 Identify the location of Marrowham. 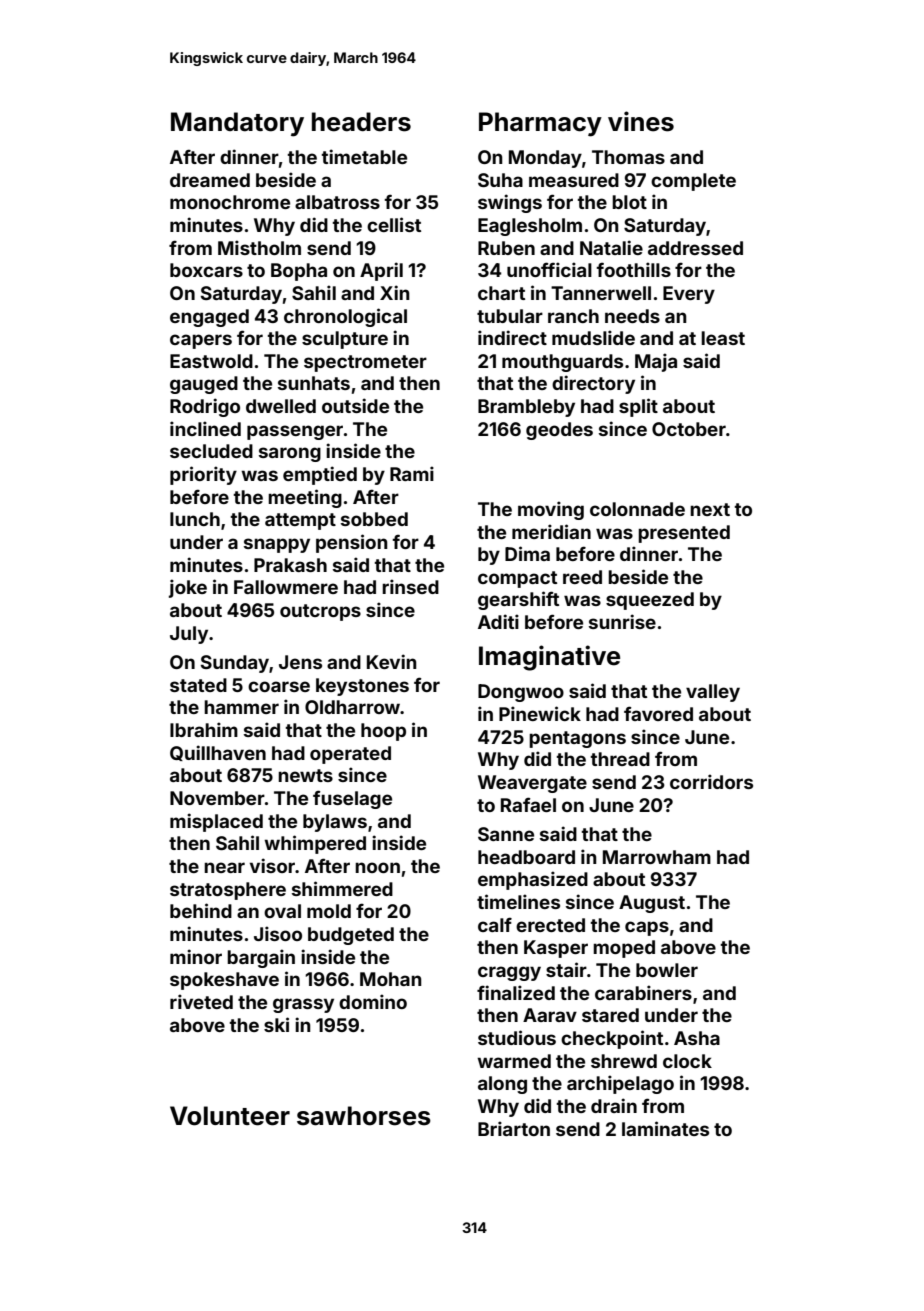
(657, 857).
